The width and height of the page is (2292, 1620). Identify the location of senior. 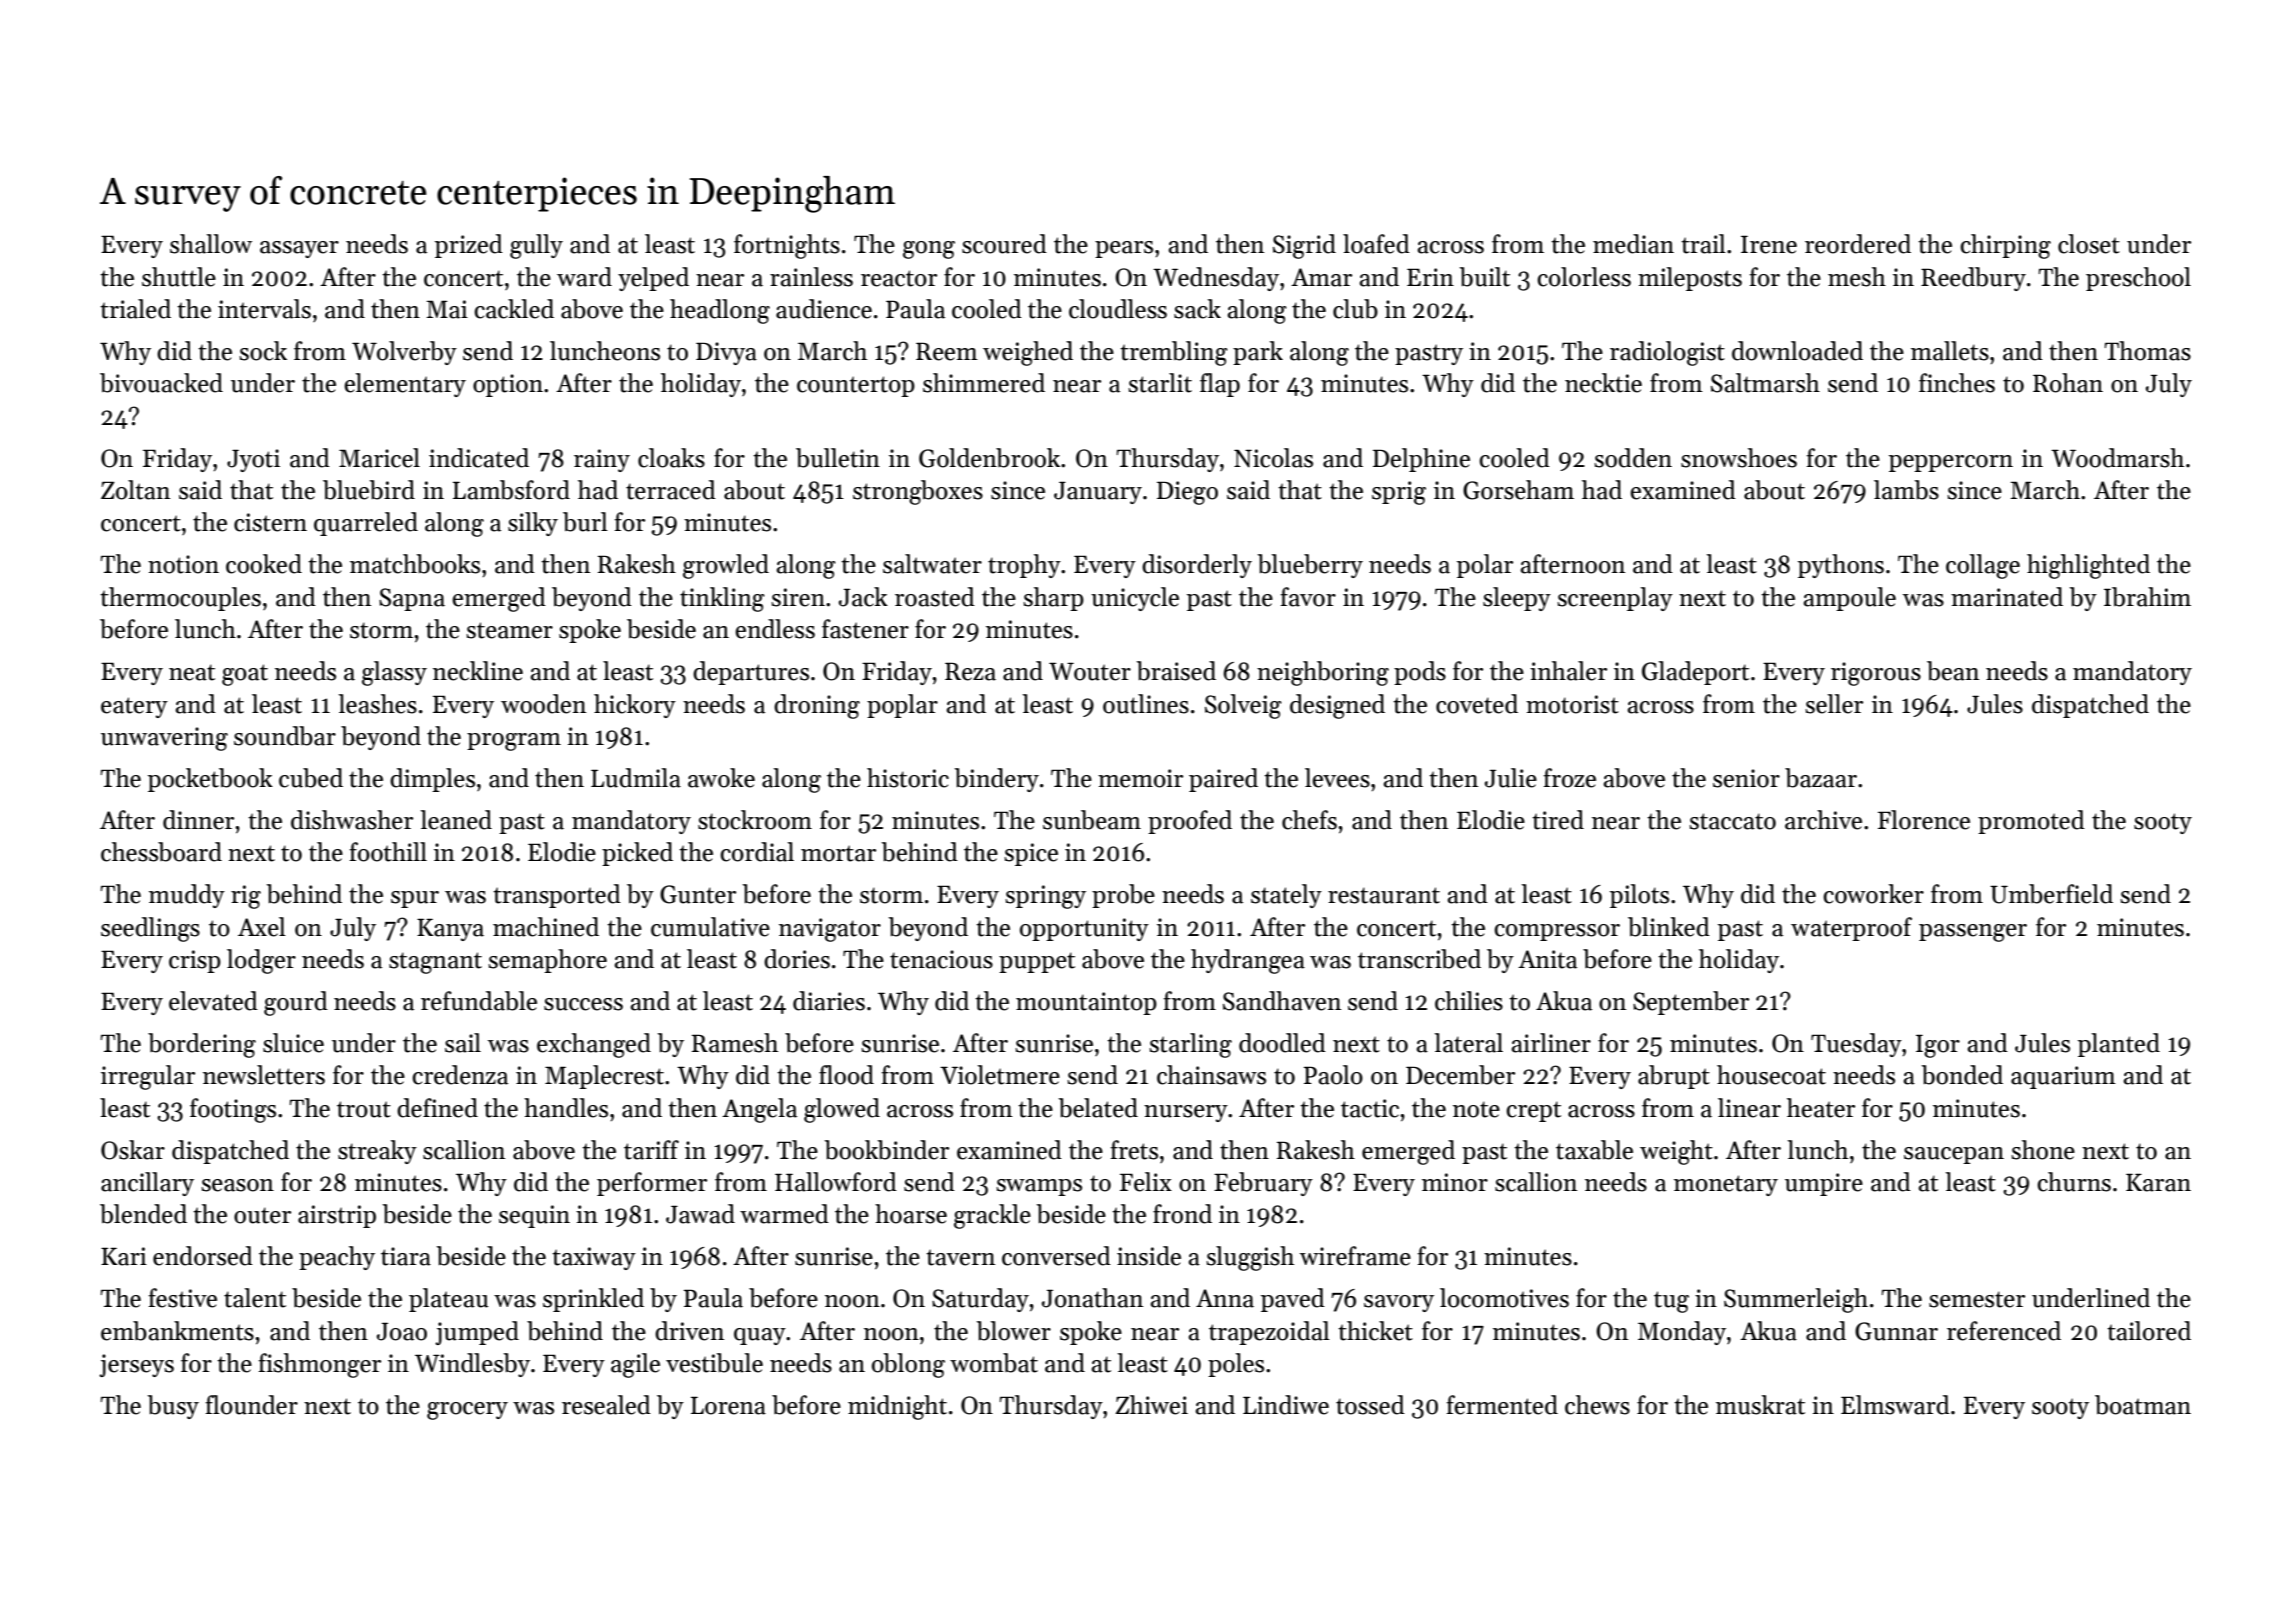
(1746, 778).
